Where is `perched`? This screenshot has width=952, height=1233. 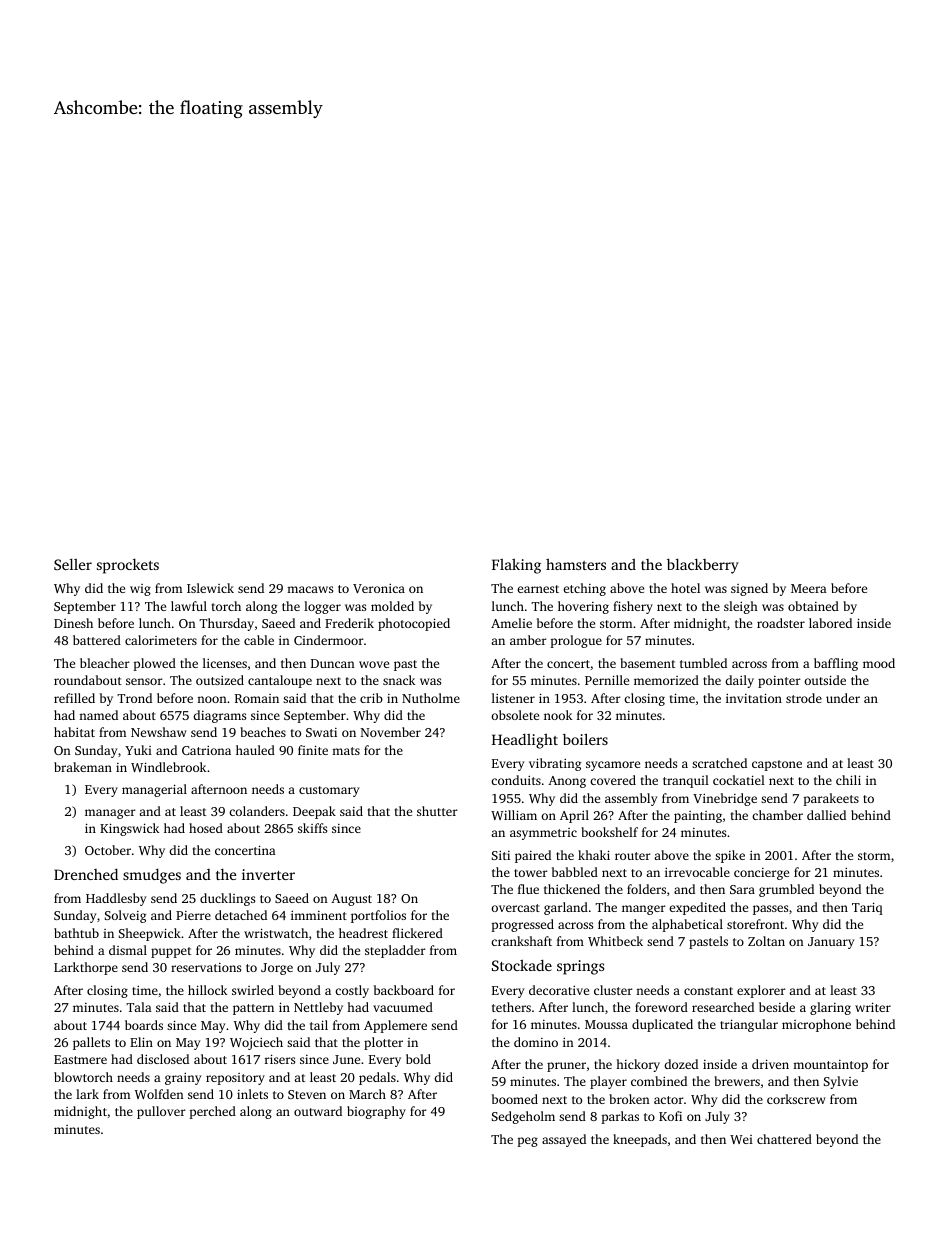 perched is located at coordinates (212, 1112).
